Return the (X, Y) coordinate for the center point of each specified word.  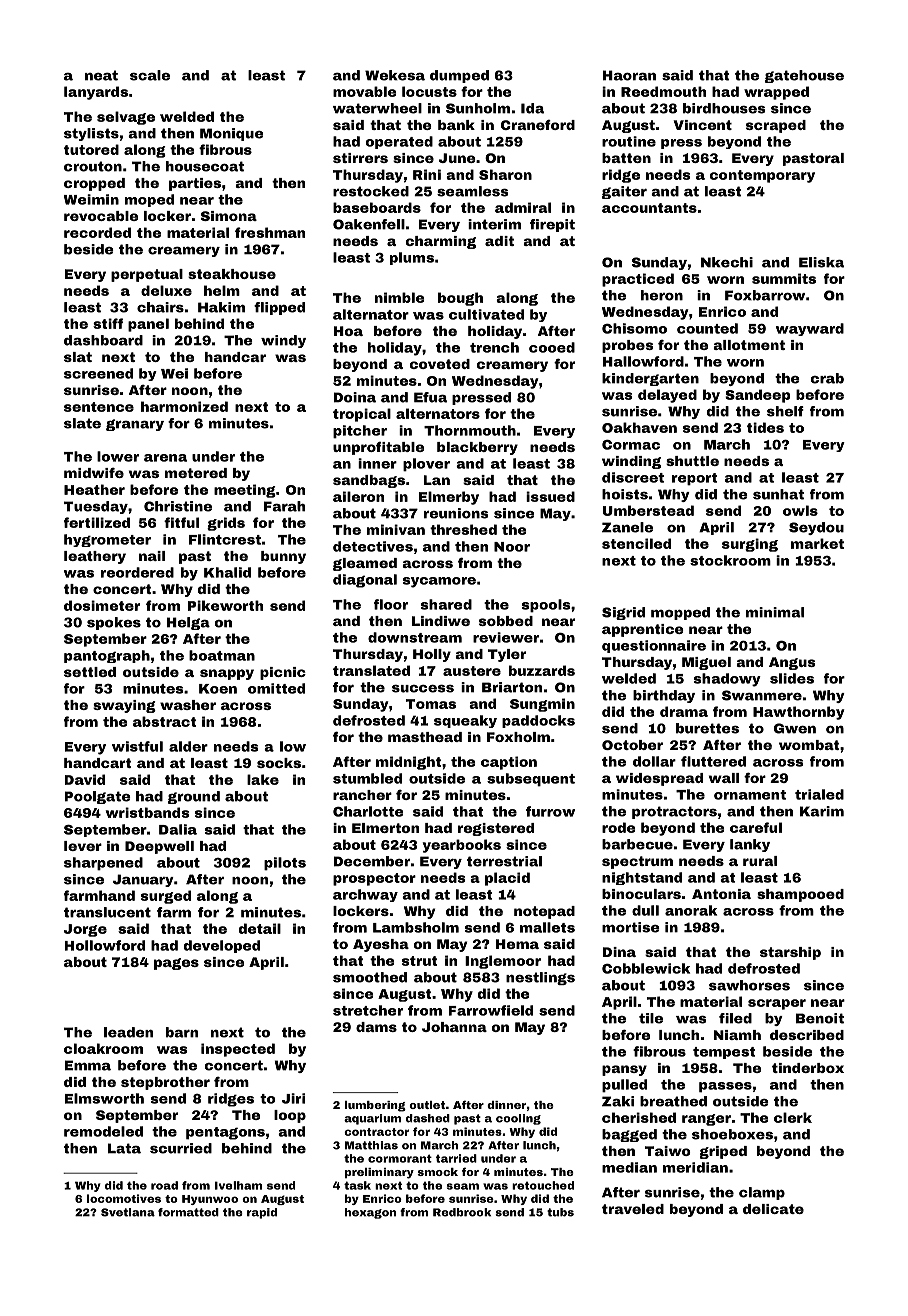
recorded (97, 232)
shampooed (800, 895)
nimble (399, 297)
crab (827, 378)
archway (365, 895)
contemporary (762, 176)
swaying (124, 706)
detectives (373, 546)
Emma (88, 1065)
